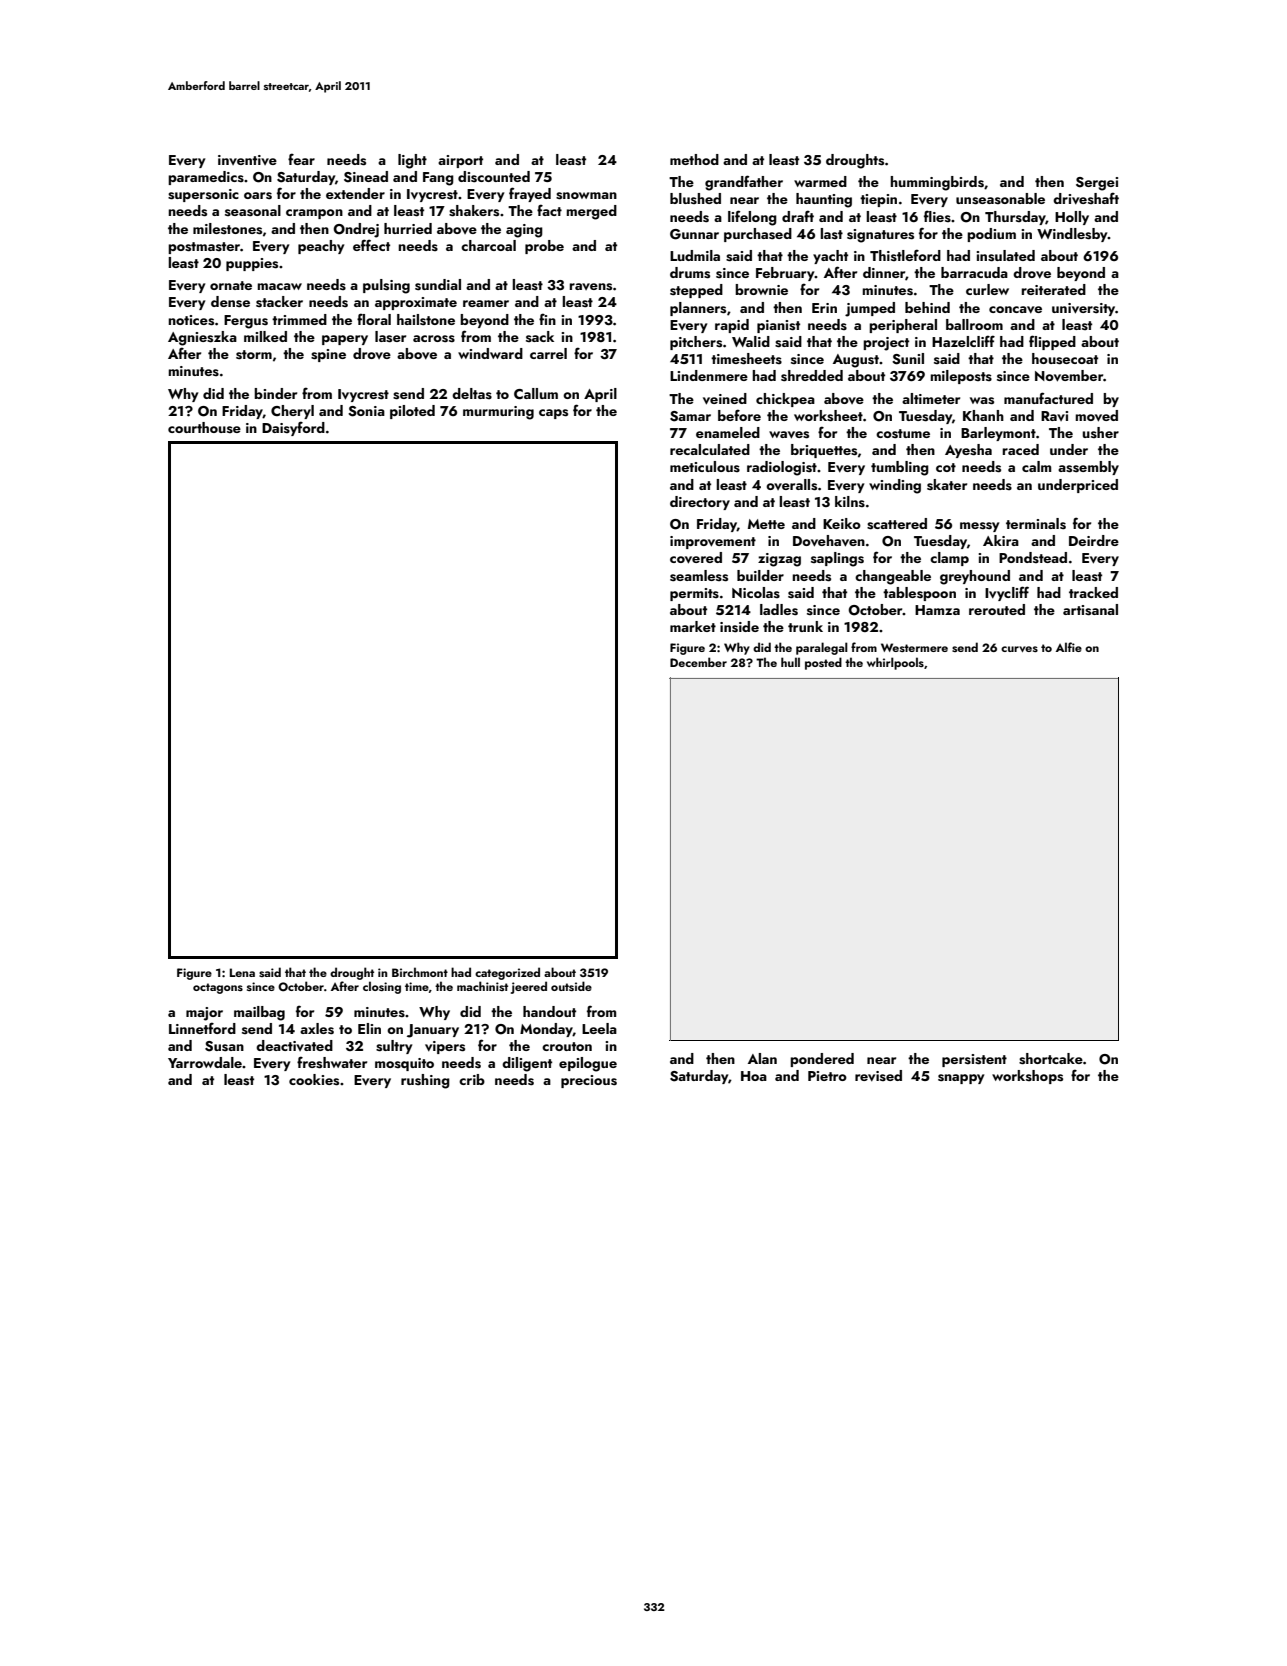 This document has width=1287, height=1666. What do you see at coordinates (1072, 218) in the document?
I see `Holly` at bounding box center [1072, 218].
